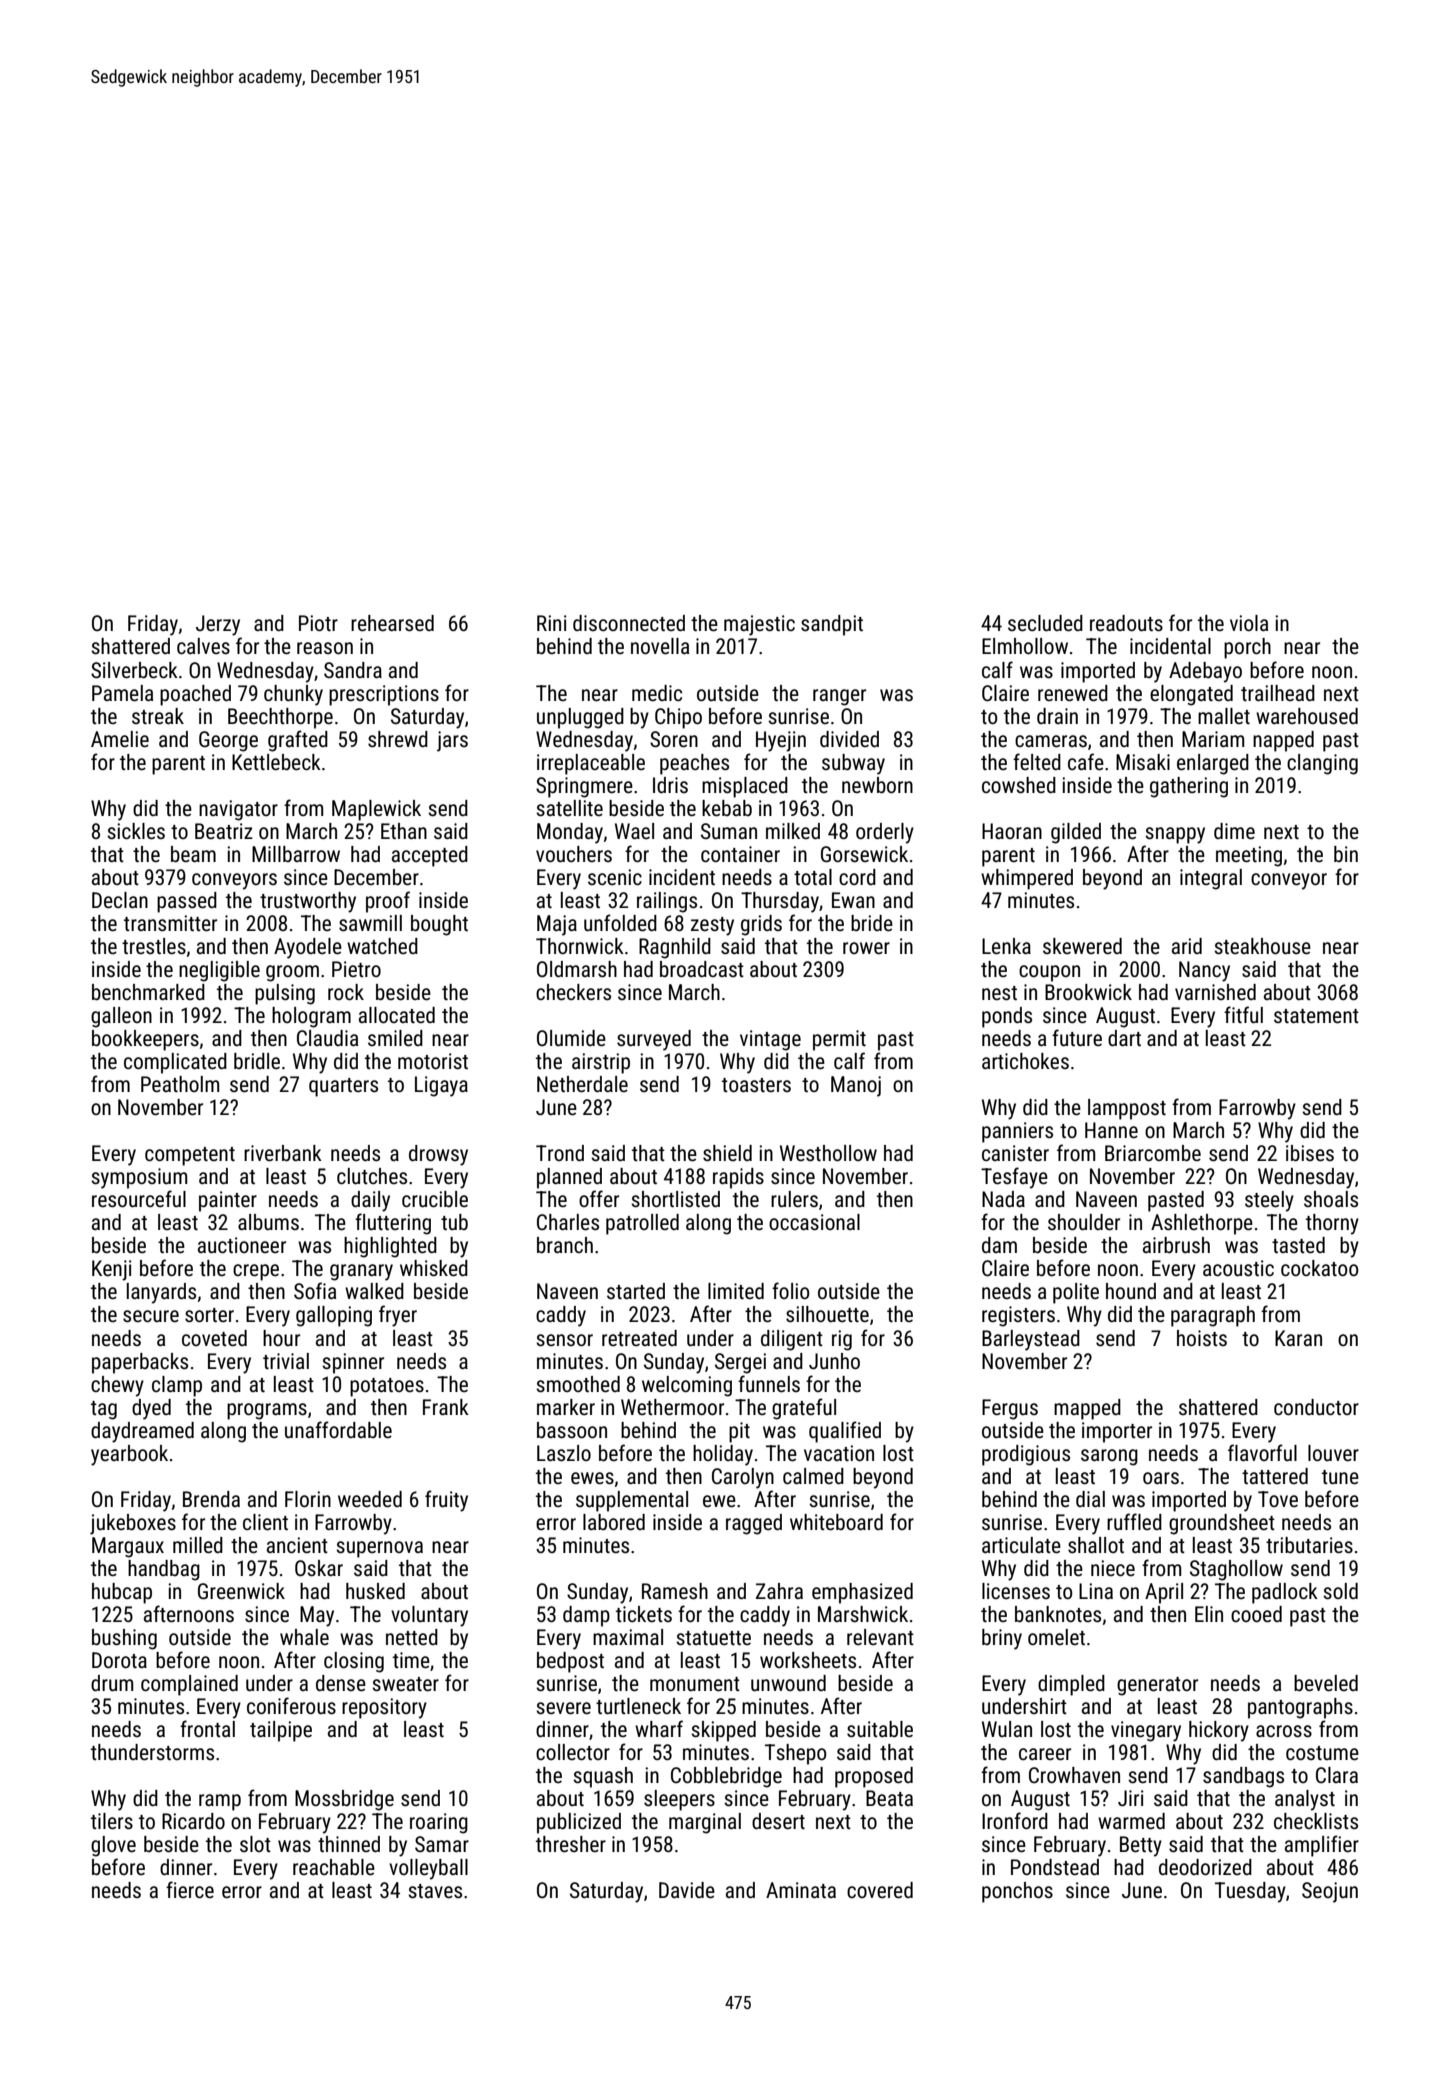 This screenshot has height=2100, width=1450. Describe the element at coordinates (257, 1061) in the screenshot. I see `bridle` at that location.
